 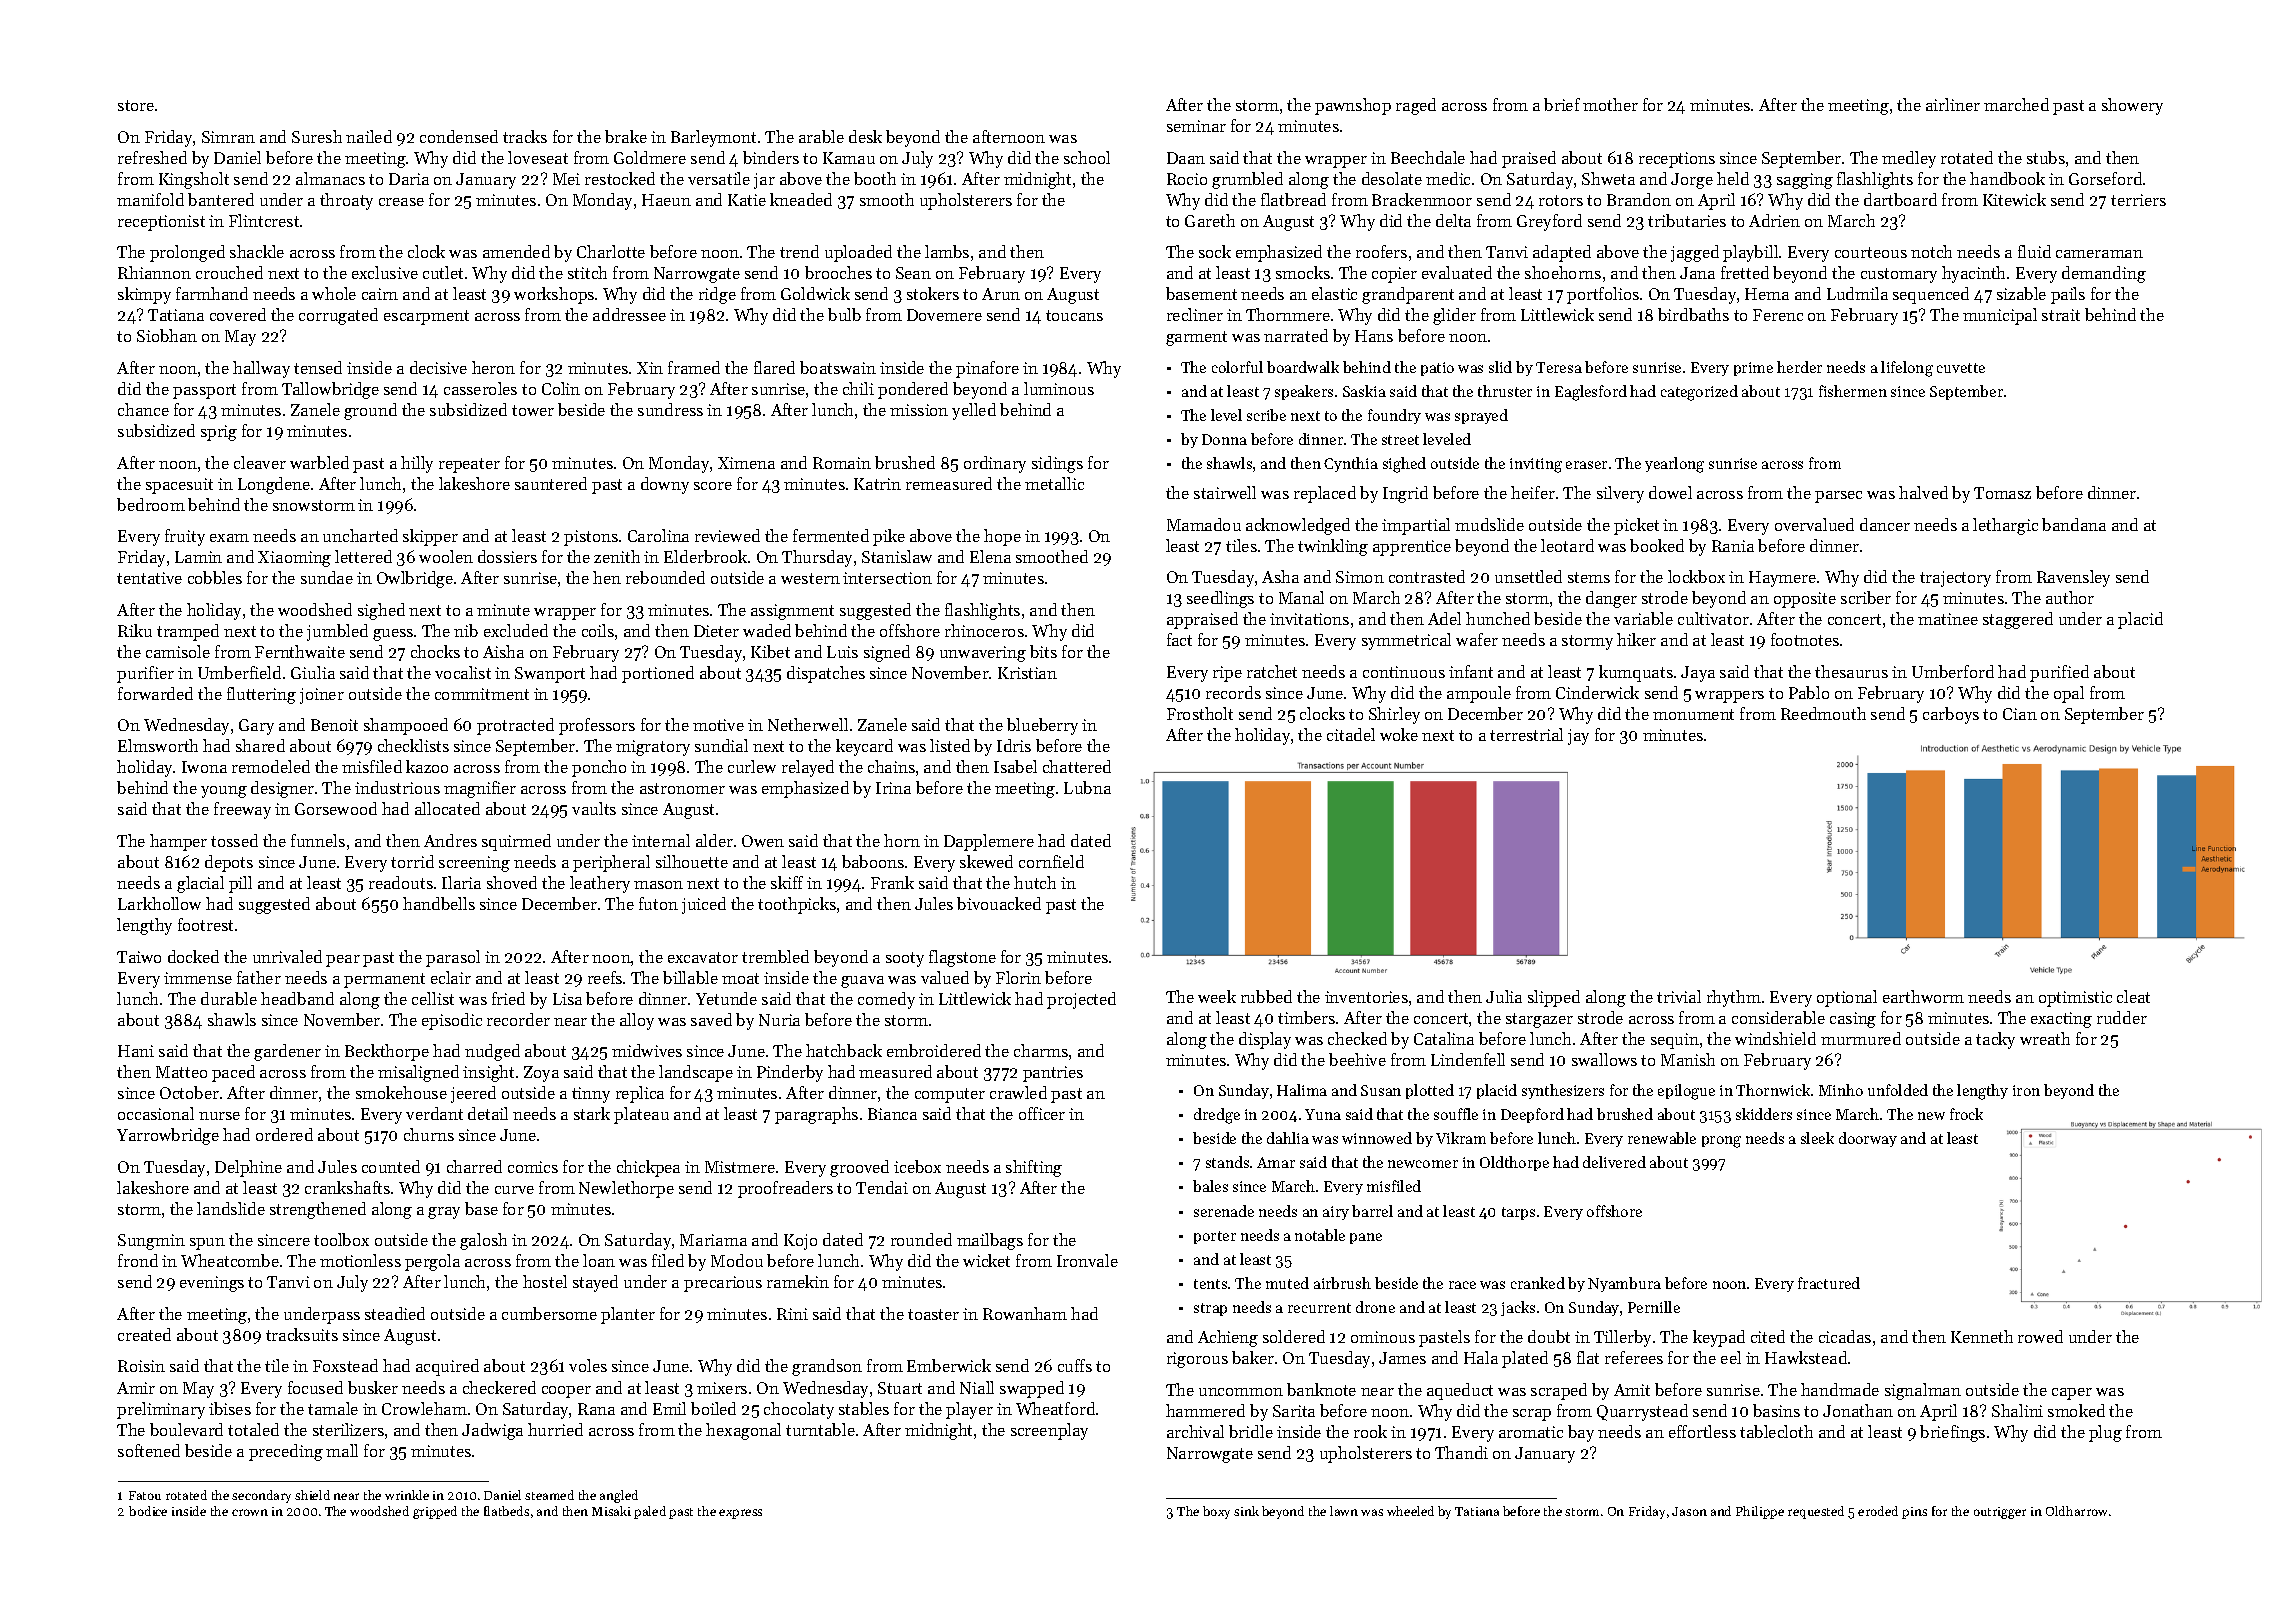 I want to click on Suresh, so click(x=317, y=136).
